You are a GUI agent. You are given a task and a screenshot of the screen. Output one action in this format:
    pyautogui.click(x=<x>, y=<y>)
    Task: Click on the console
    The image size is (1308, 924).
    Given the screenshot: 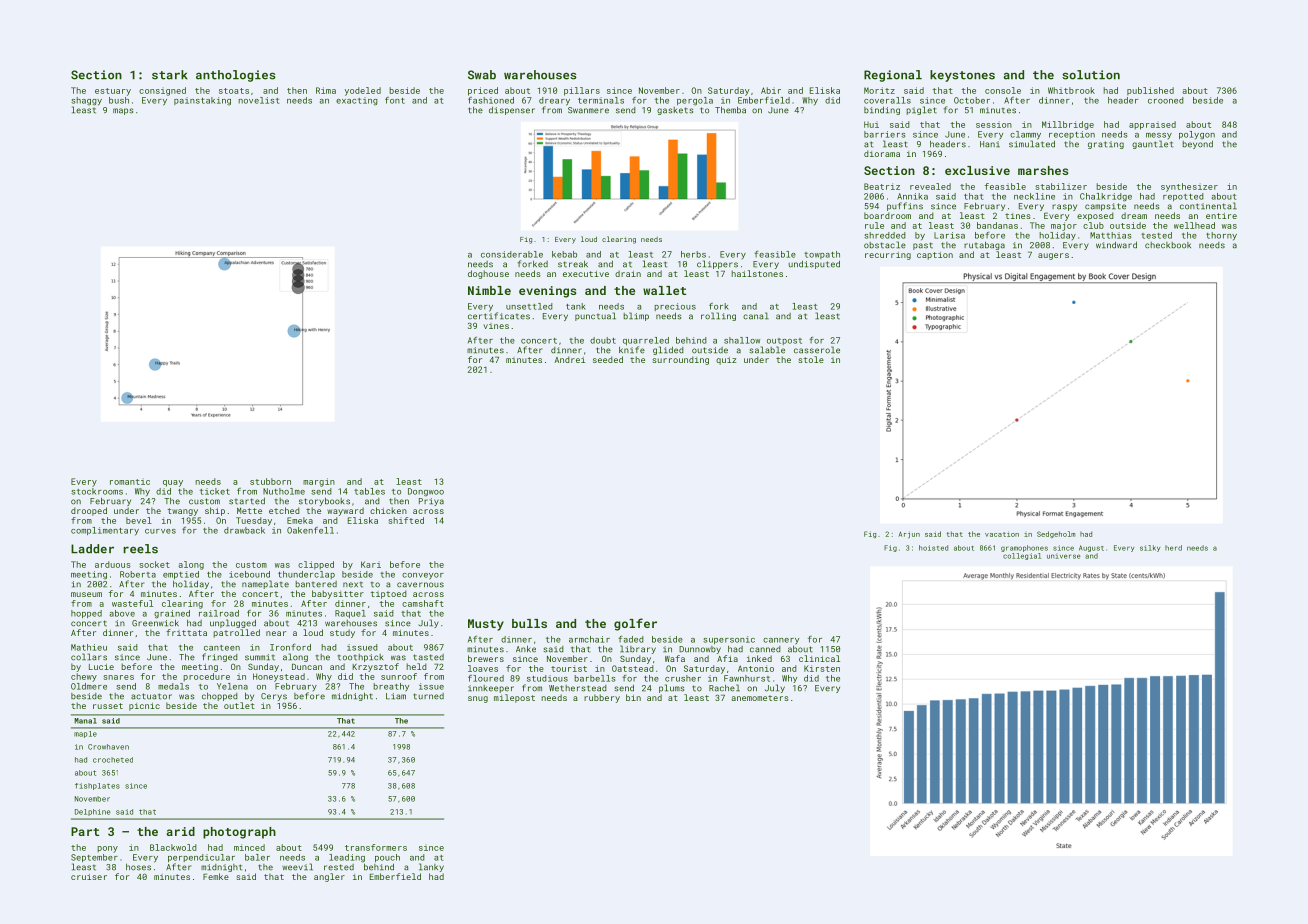 What is the action you would take?
    pyautogui.click(x=1003, y=90)
